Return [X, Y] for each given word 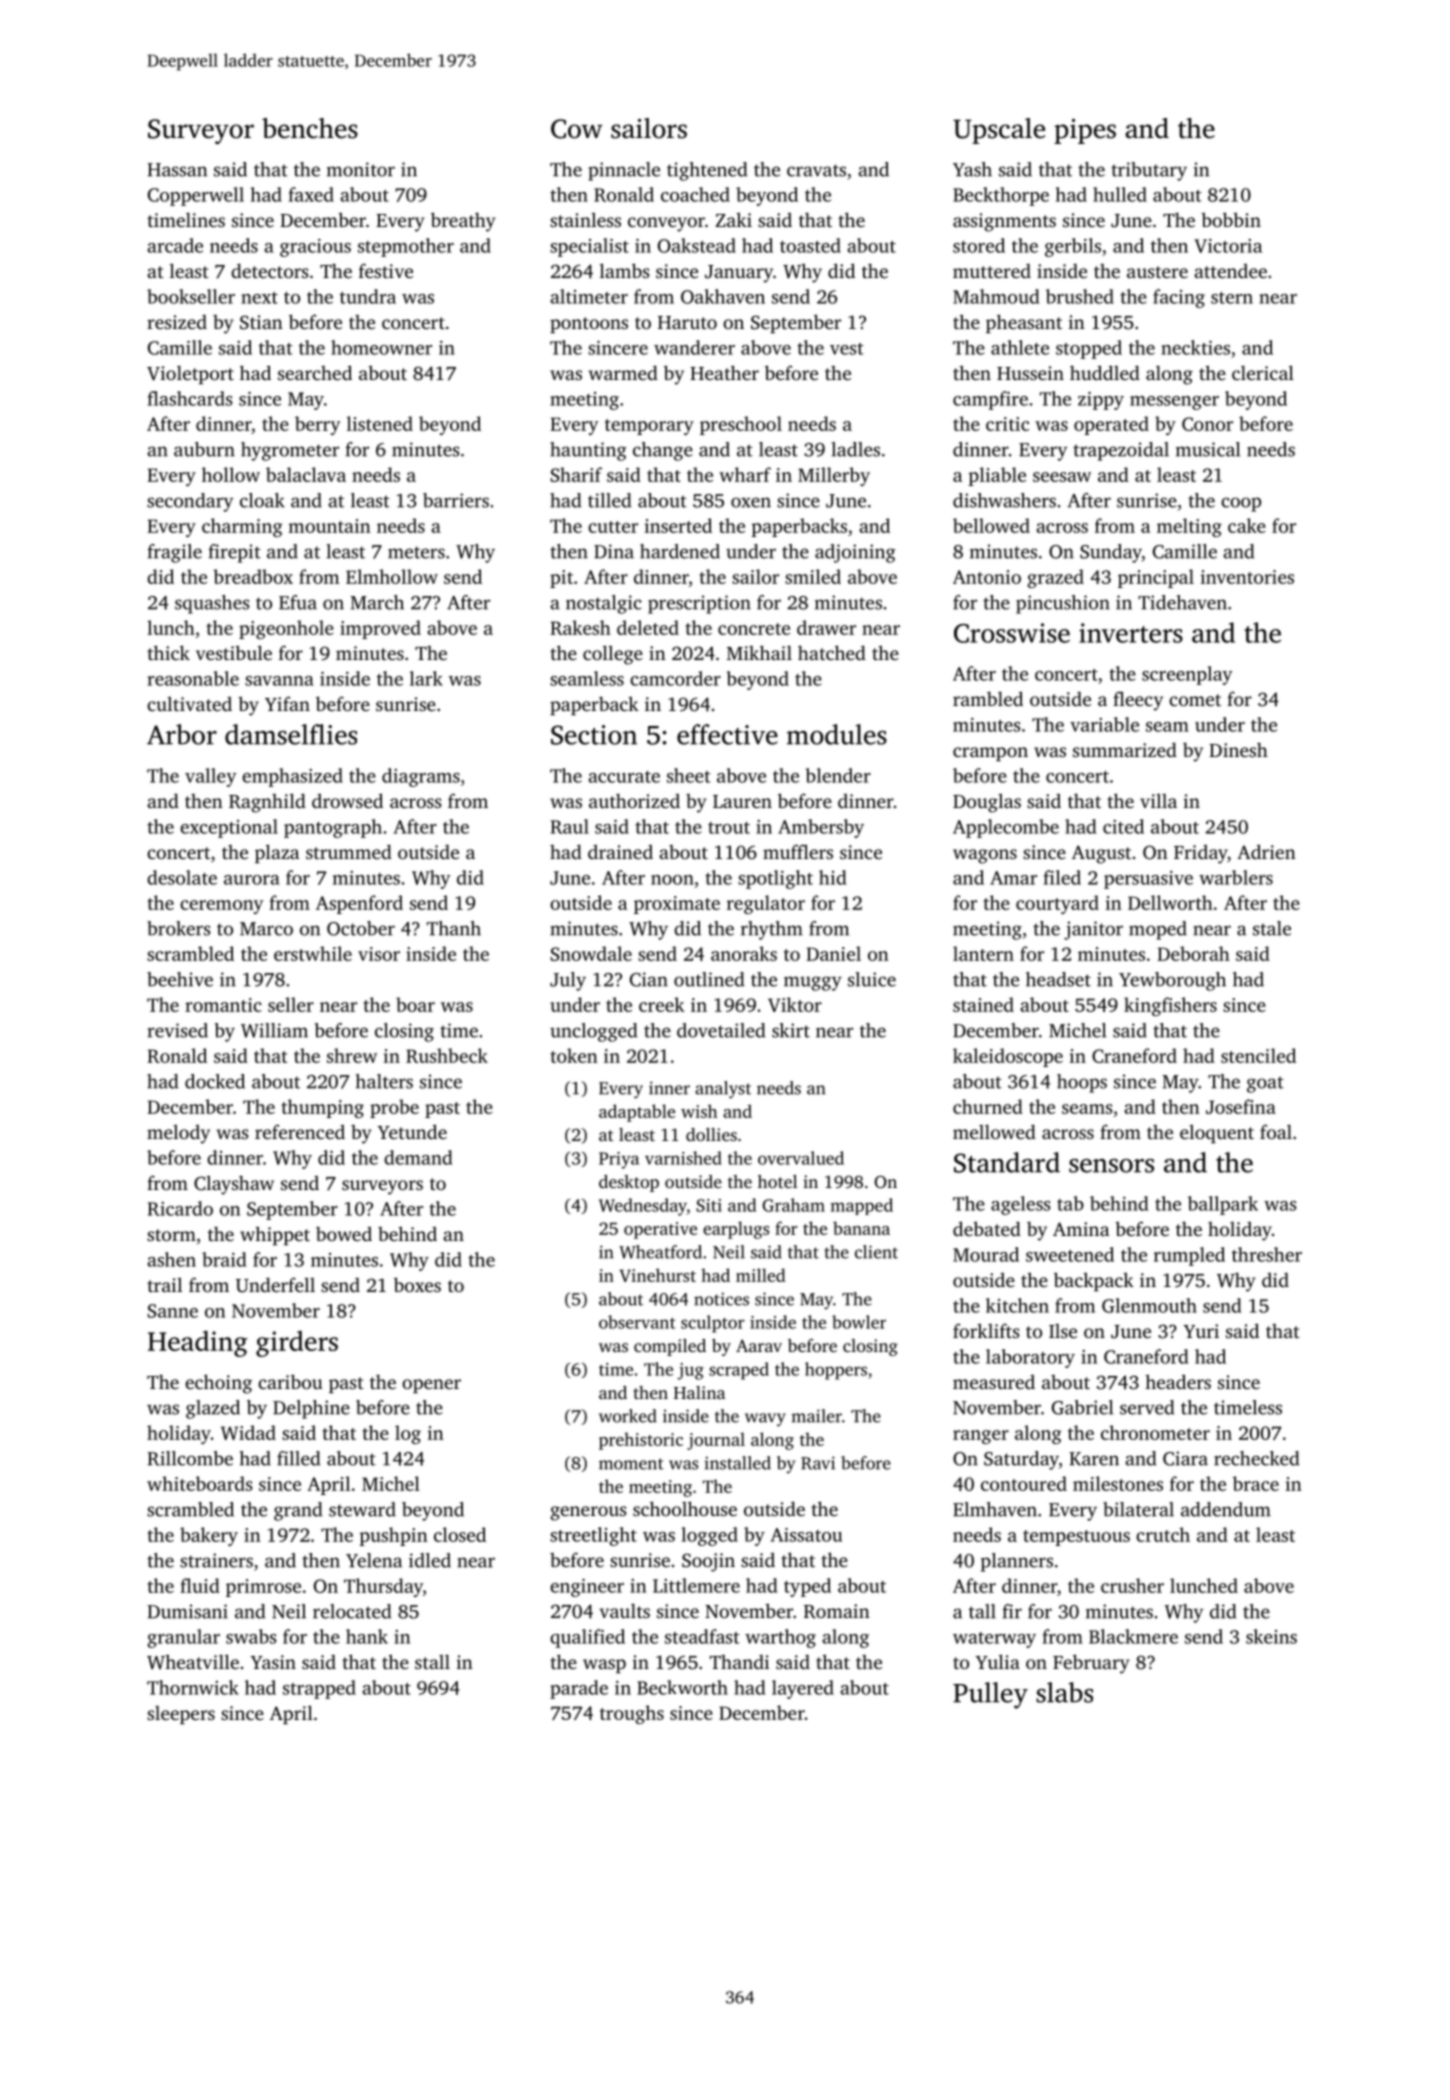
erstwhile [313, 953]
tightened [707, 171]
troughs [632, 1714]
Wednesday [643, 1207]
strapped [319, 1689]
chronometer [1155, 1432]
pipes [1085, 131]
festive [386, 270]
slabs [1064, 1692]
